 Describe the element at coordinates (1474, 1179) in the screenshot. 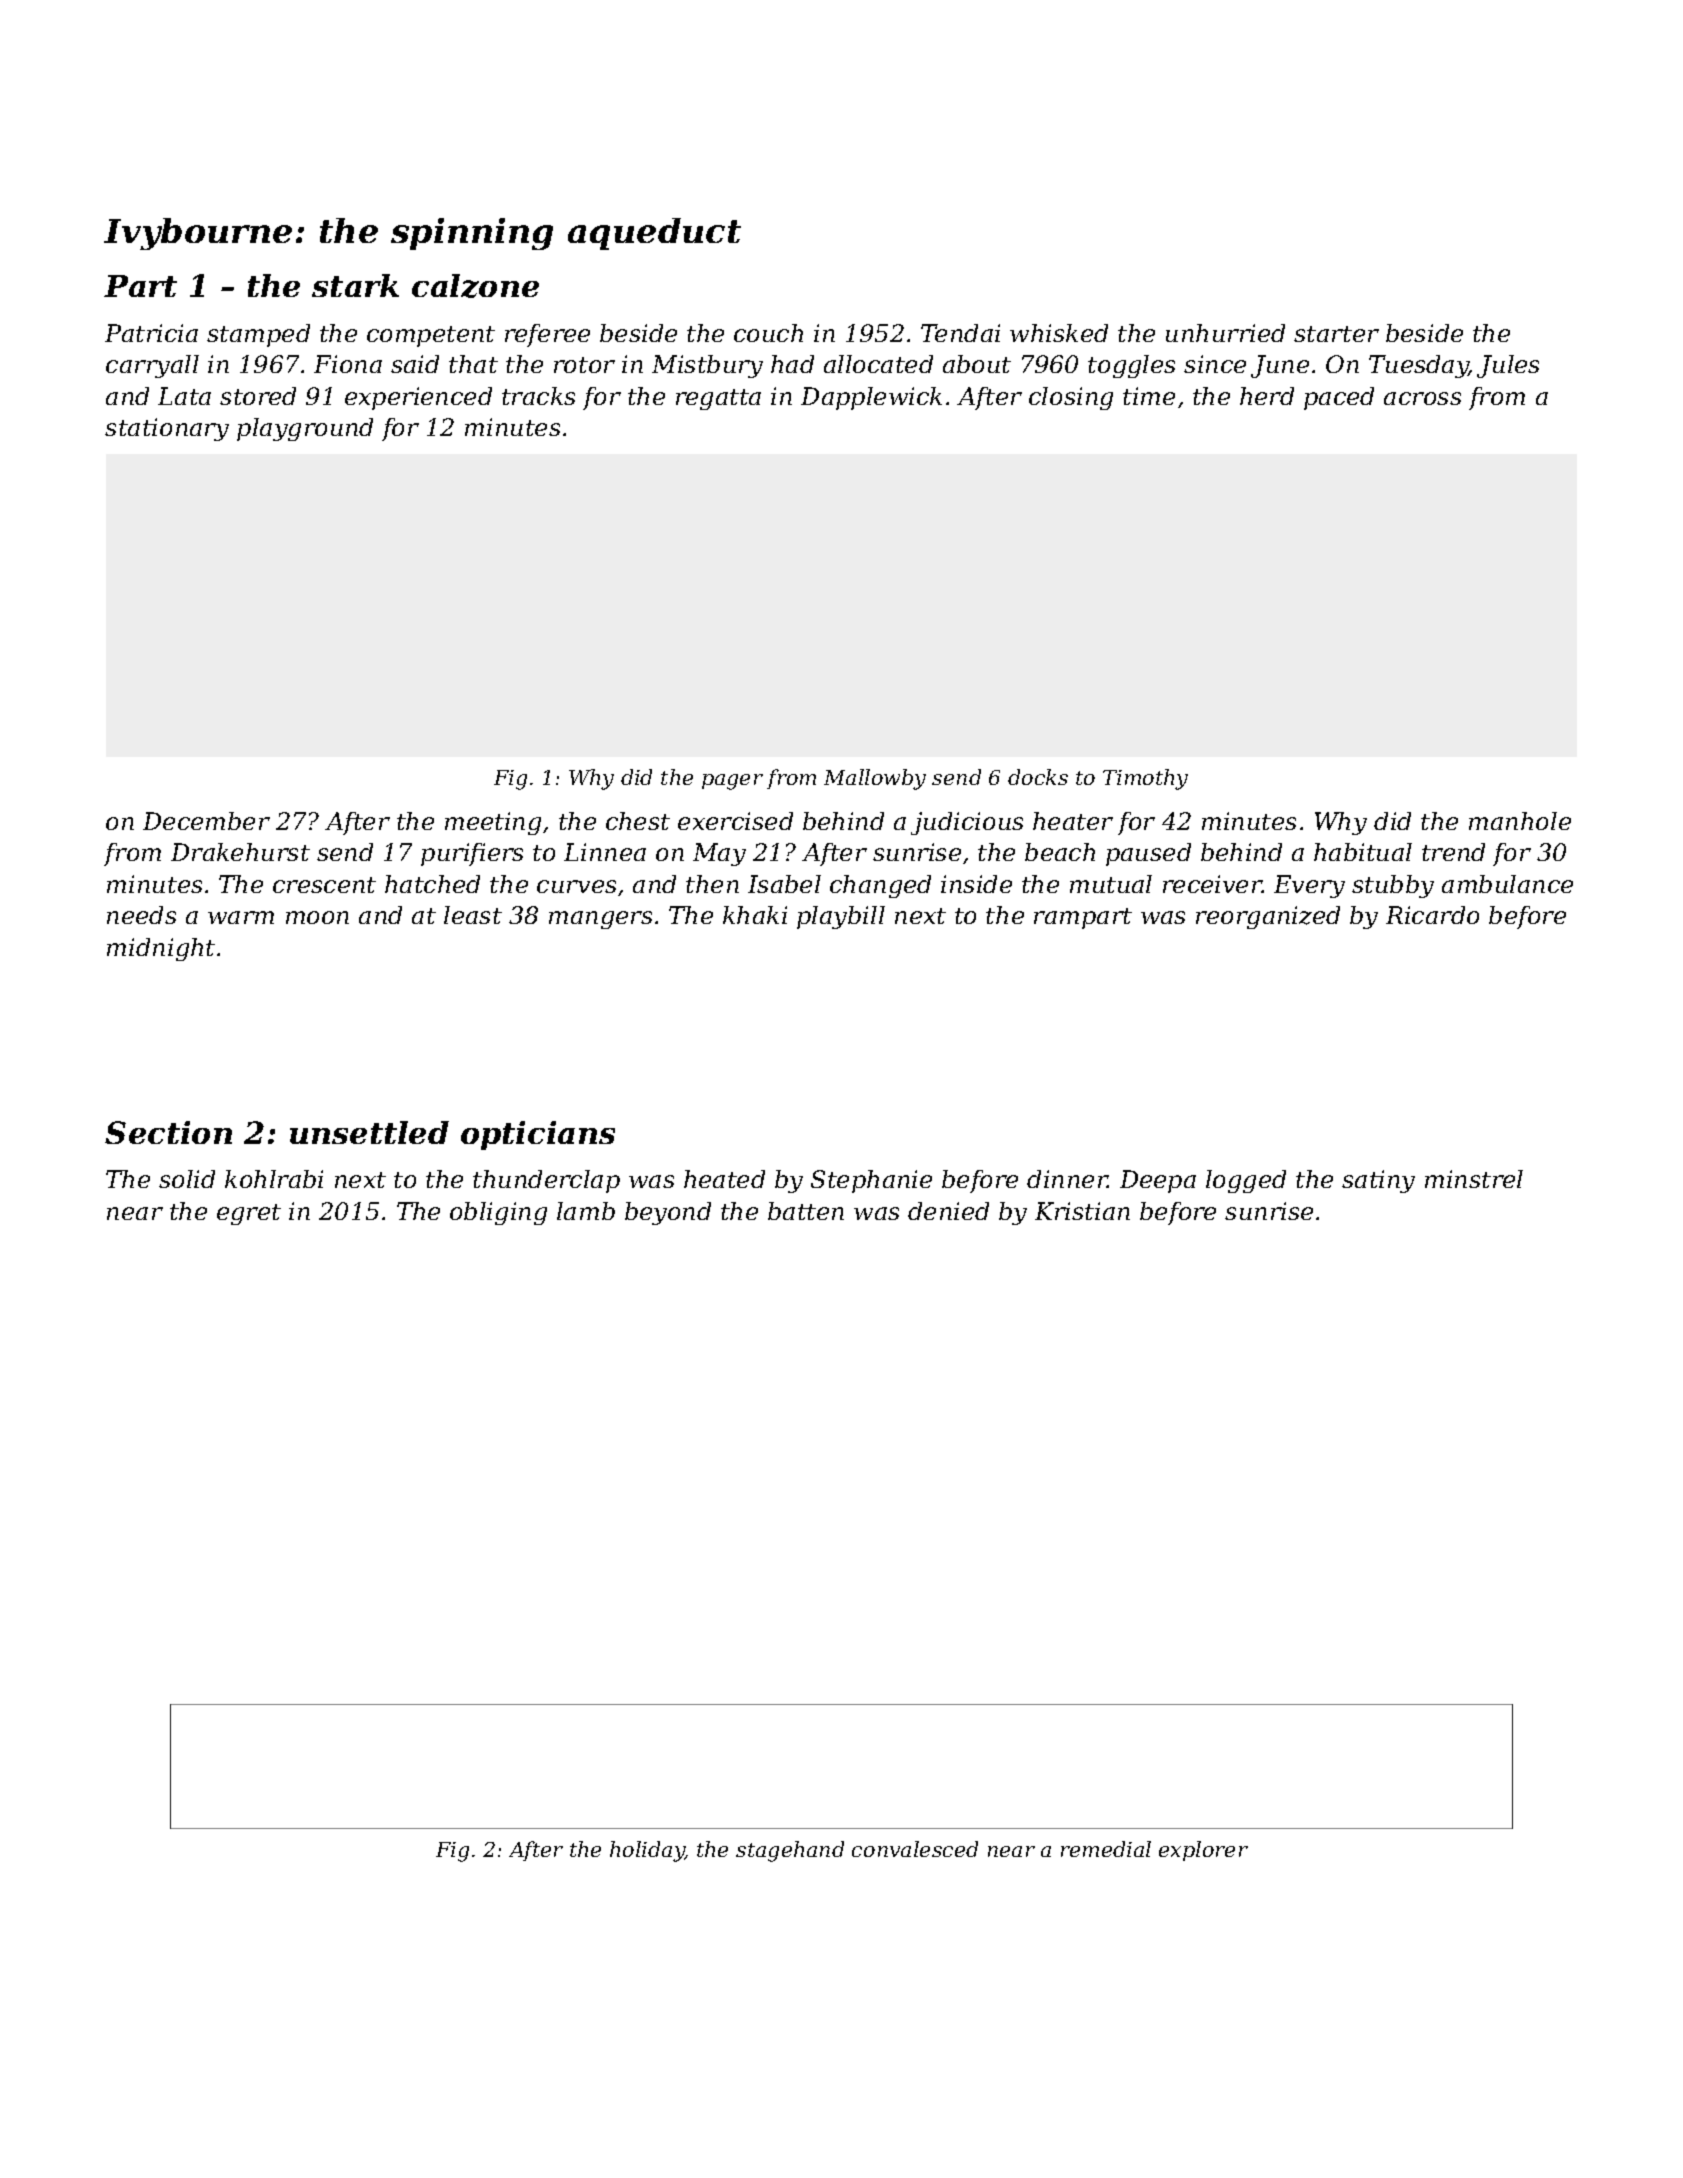

I see `minstrel` at that location.
